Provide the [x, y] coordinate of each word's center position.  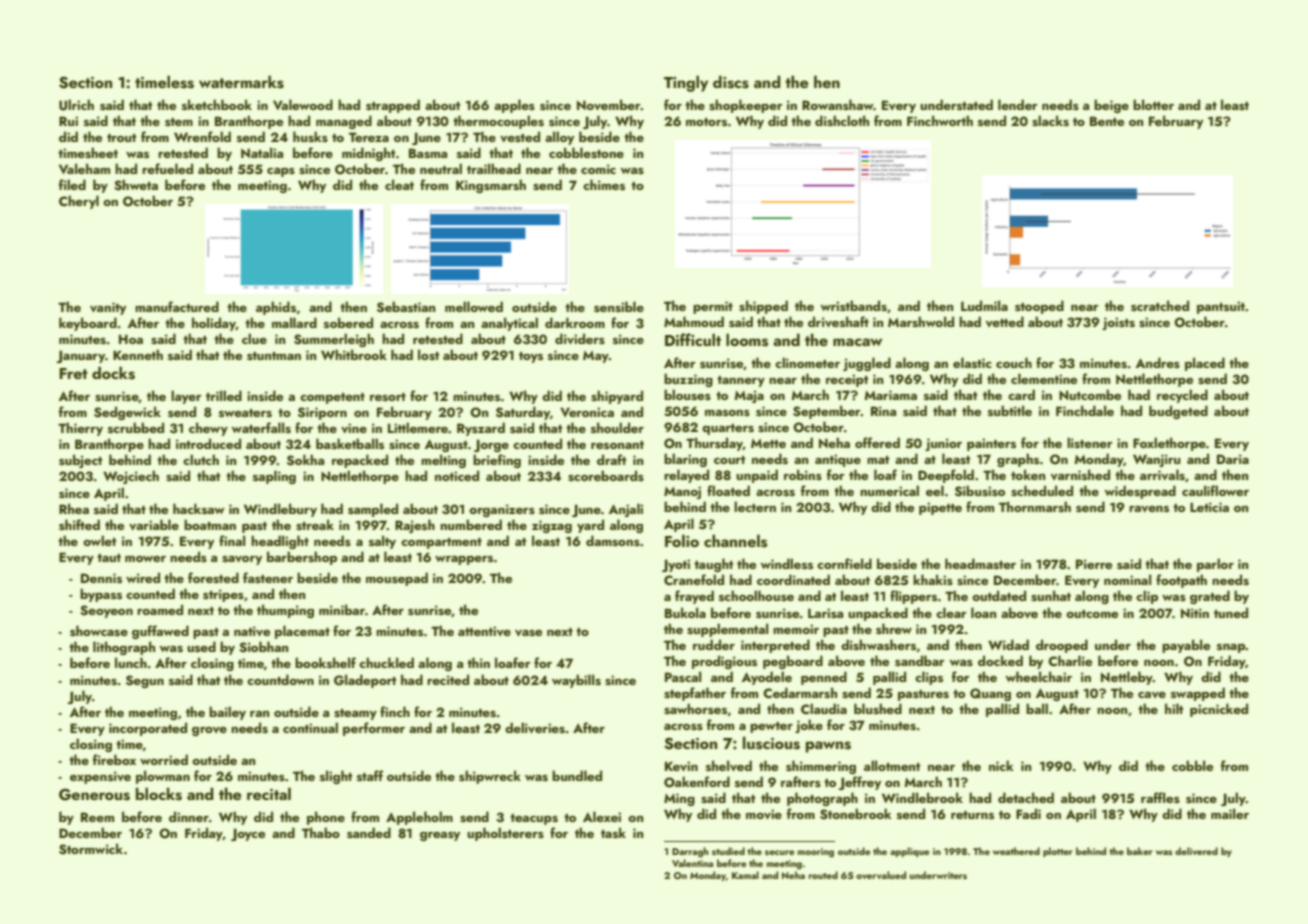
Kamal [745, 875]
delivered [1196, 851]
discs [731, 82]
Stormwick [91, 849]
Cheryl [79, 202]
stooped [1039, 307]
